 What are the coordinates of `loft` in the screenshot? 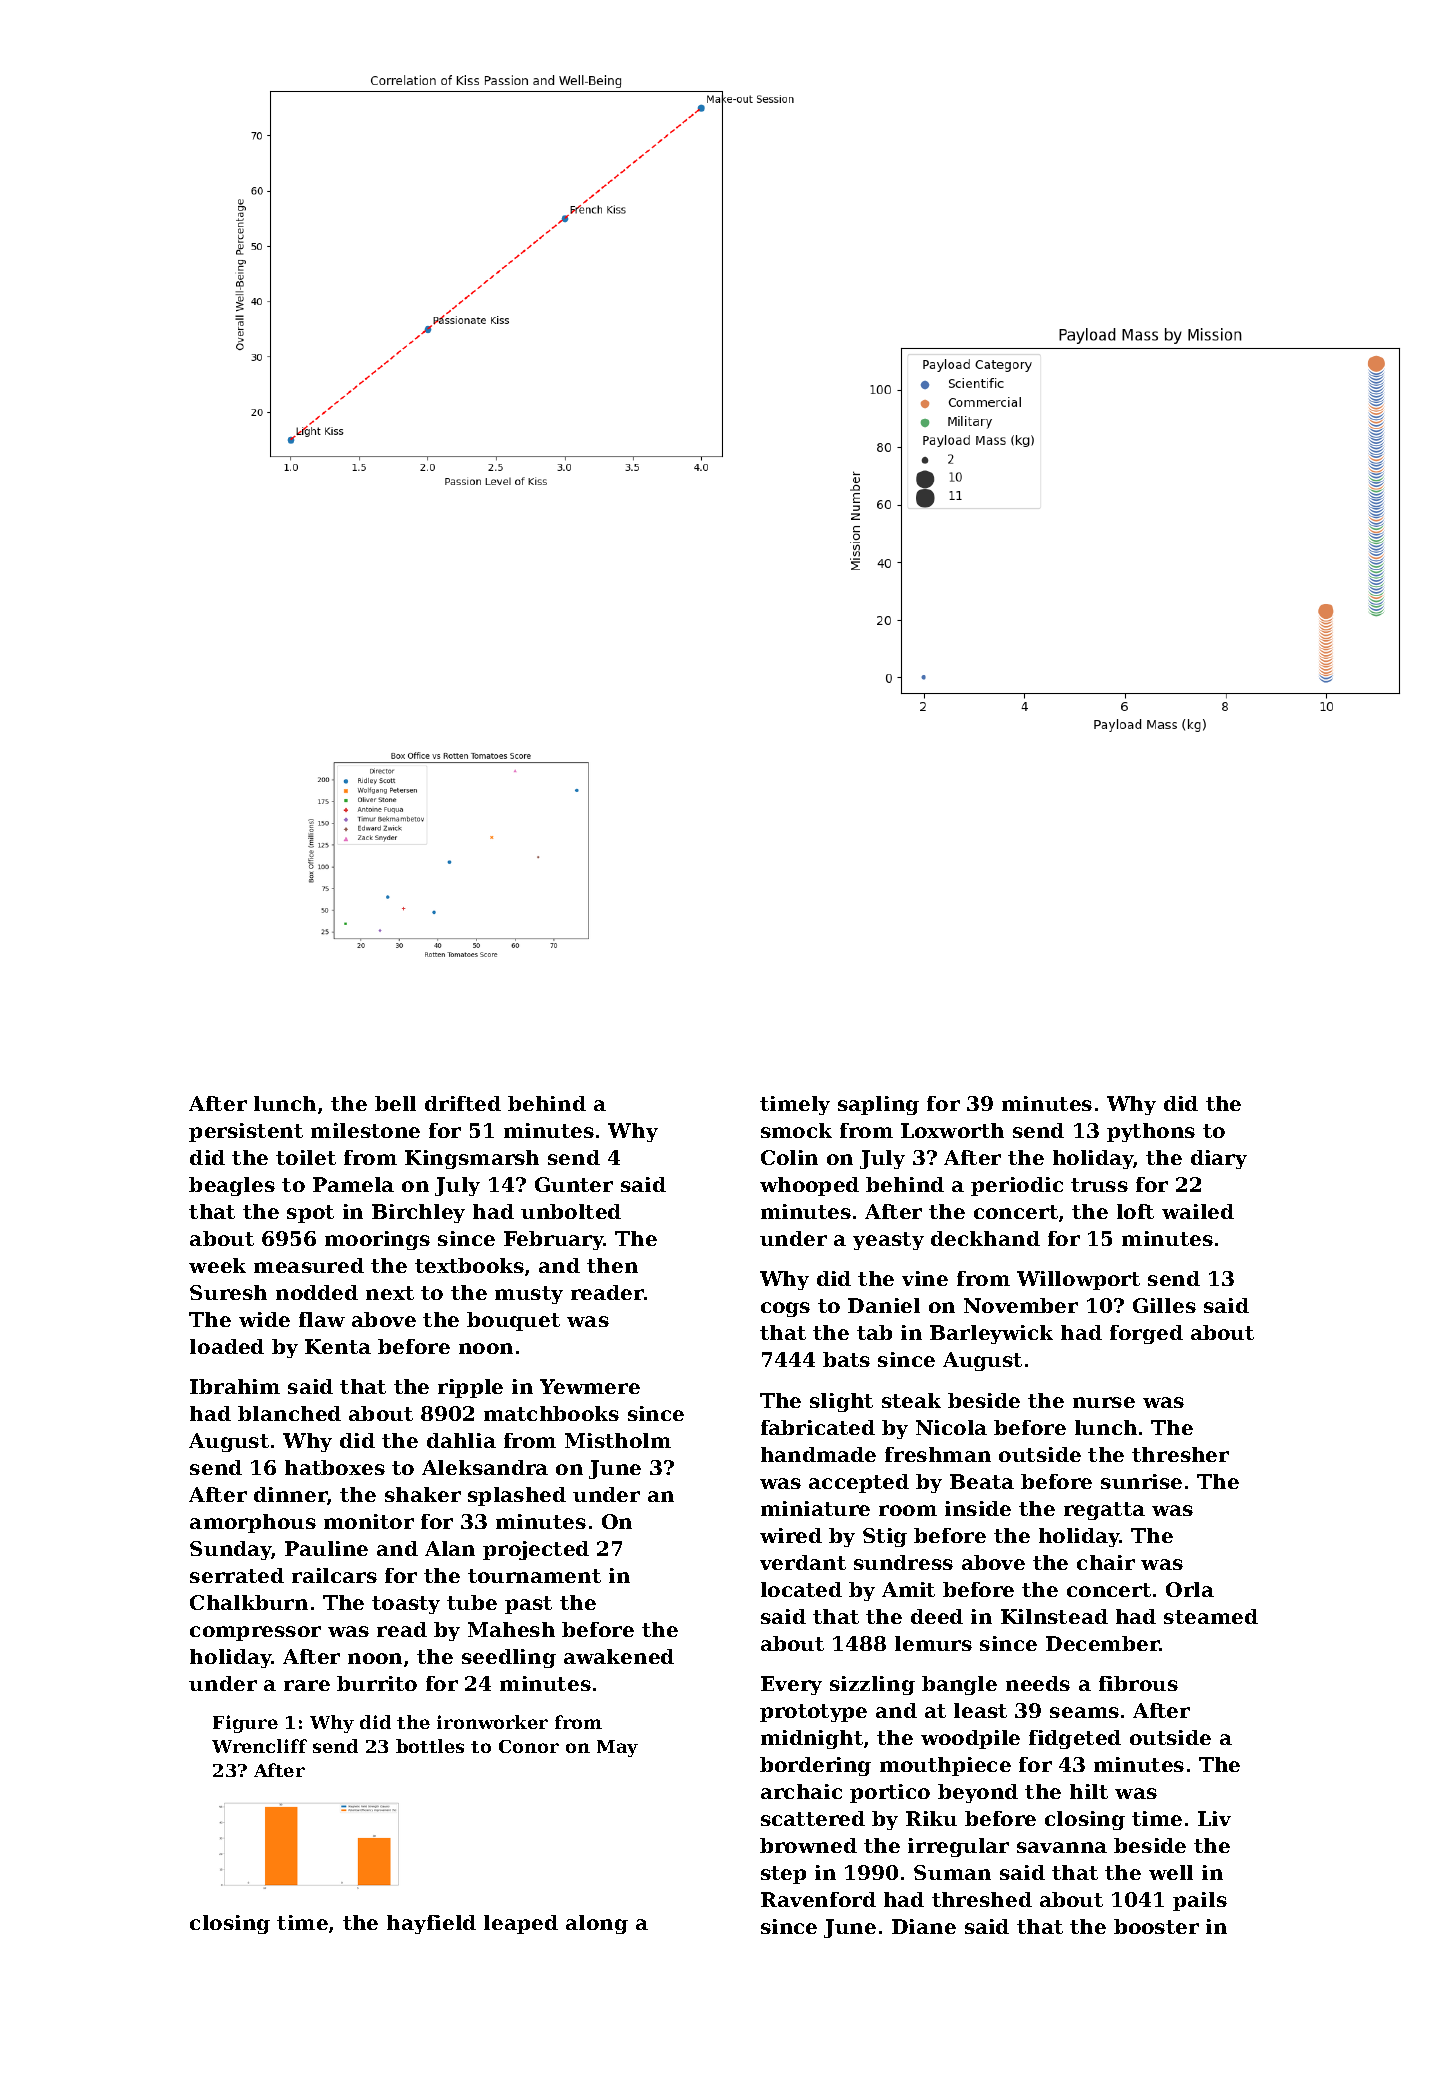 It's located at (1135, 1211).
